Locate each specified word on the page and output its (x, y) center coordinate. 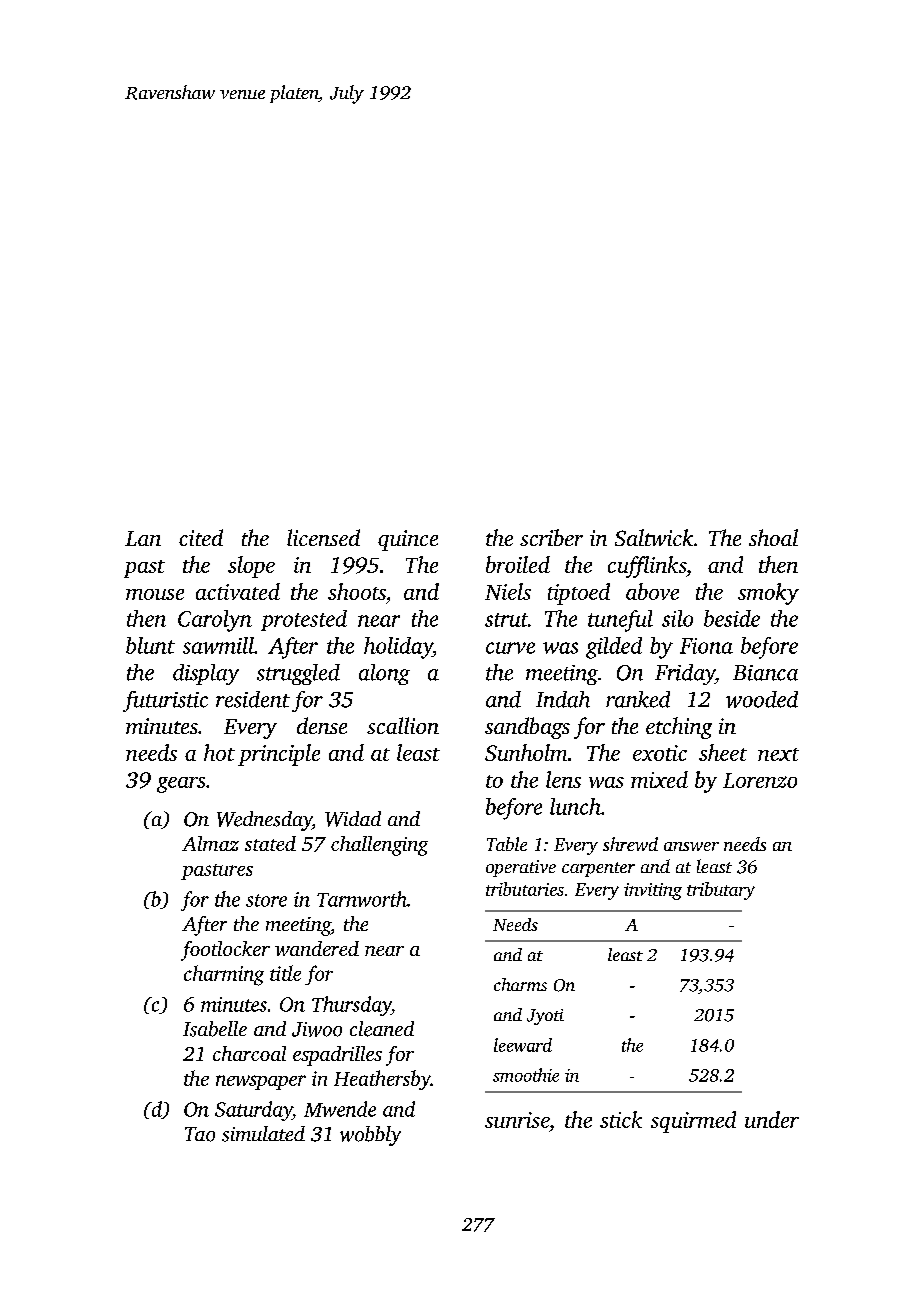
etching (679, 728)
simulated (263, 1134)
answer (691, 846)
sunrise (517, 1120)
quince (408, 540)
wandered (317, 948)
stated (270, 843)
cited (201, 537)
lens (563, 779)
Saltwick (654, 537)
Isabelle (215, 1029)
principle (279, 755)
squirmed (693, 1122)
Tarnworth (362, 899)
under (772, 1119)
